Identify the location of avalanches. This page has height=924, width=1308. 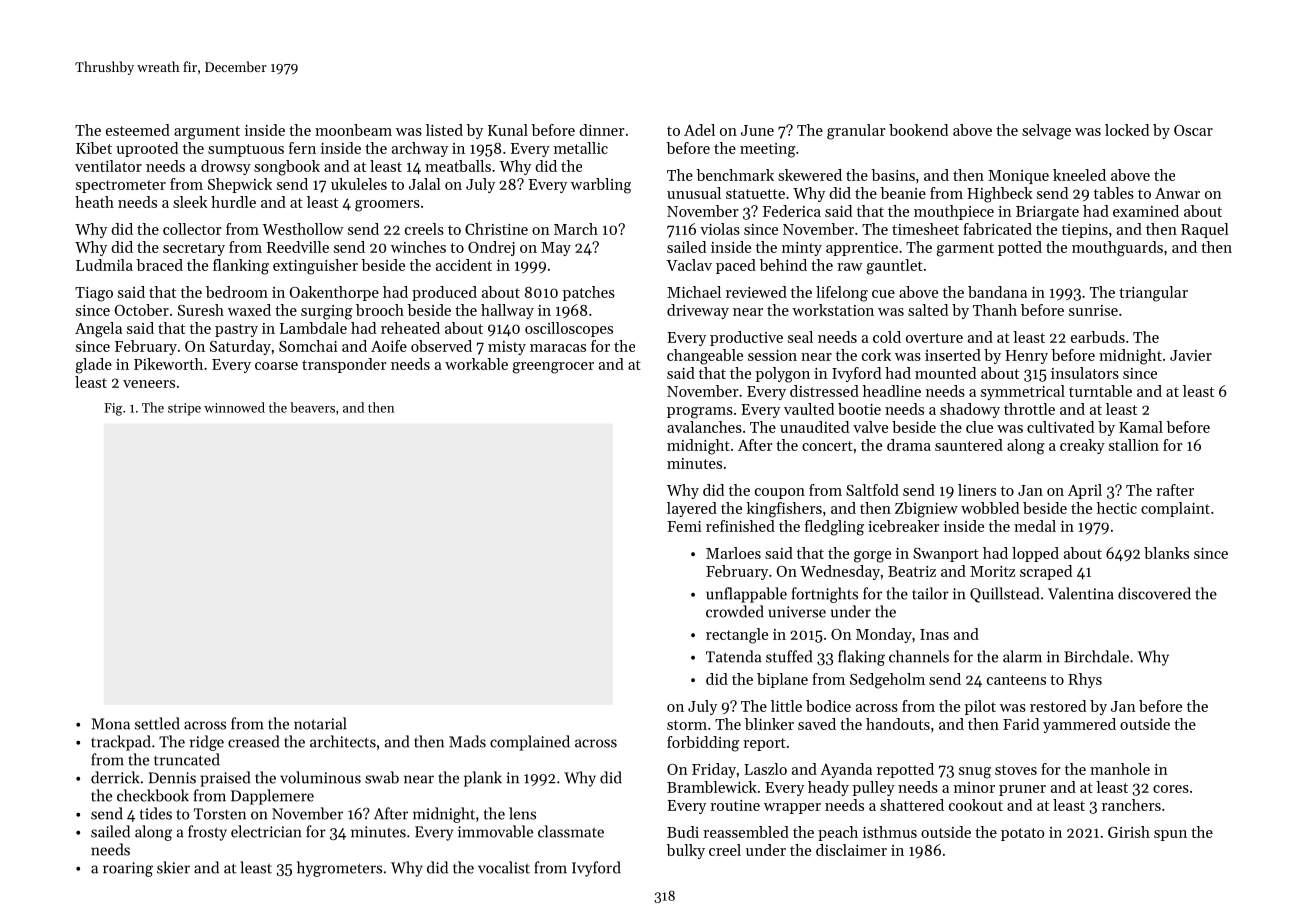
(704, 427).
